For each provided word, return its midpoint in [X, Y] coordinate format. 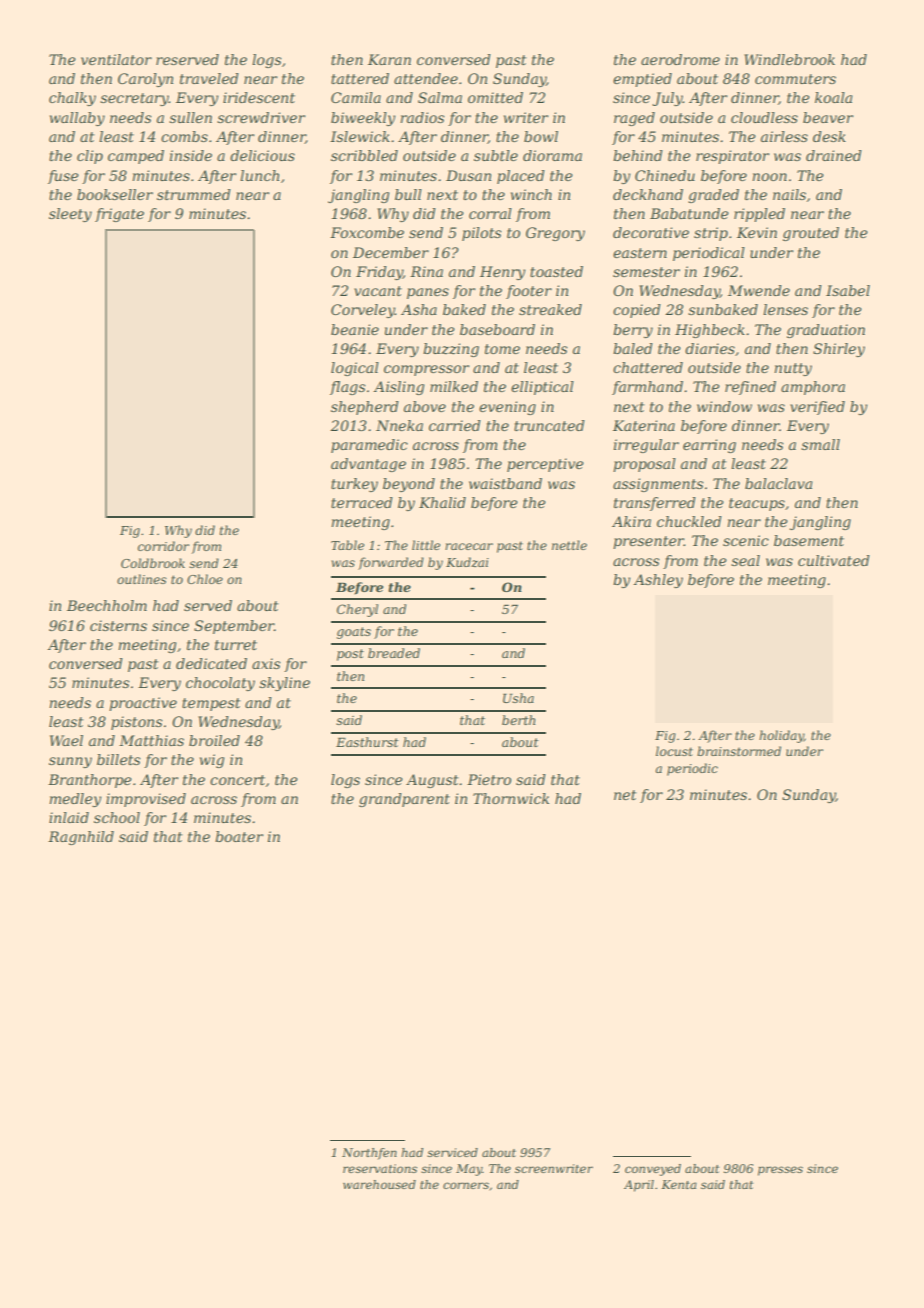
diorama [552, 155]
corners [466, 1185]
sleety [70, 215]
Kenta [679, 1184]
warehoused [379, 1184]
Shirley [839, 350]
